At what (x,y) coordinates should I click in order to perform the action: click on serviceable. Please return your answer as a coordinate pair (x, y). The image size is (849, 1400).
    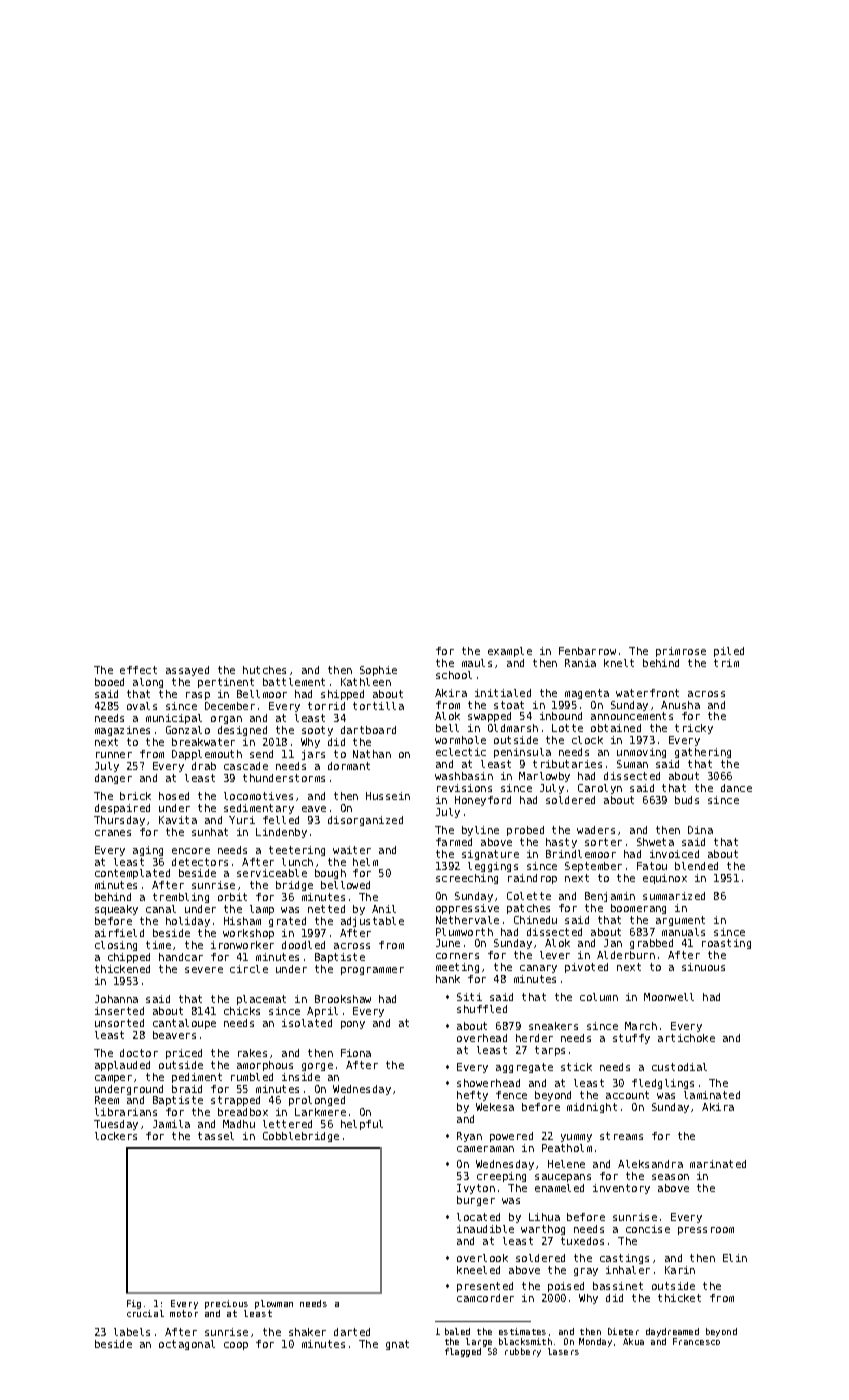
    Looking at the image, I should click on (272, 873).
